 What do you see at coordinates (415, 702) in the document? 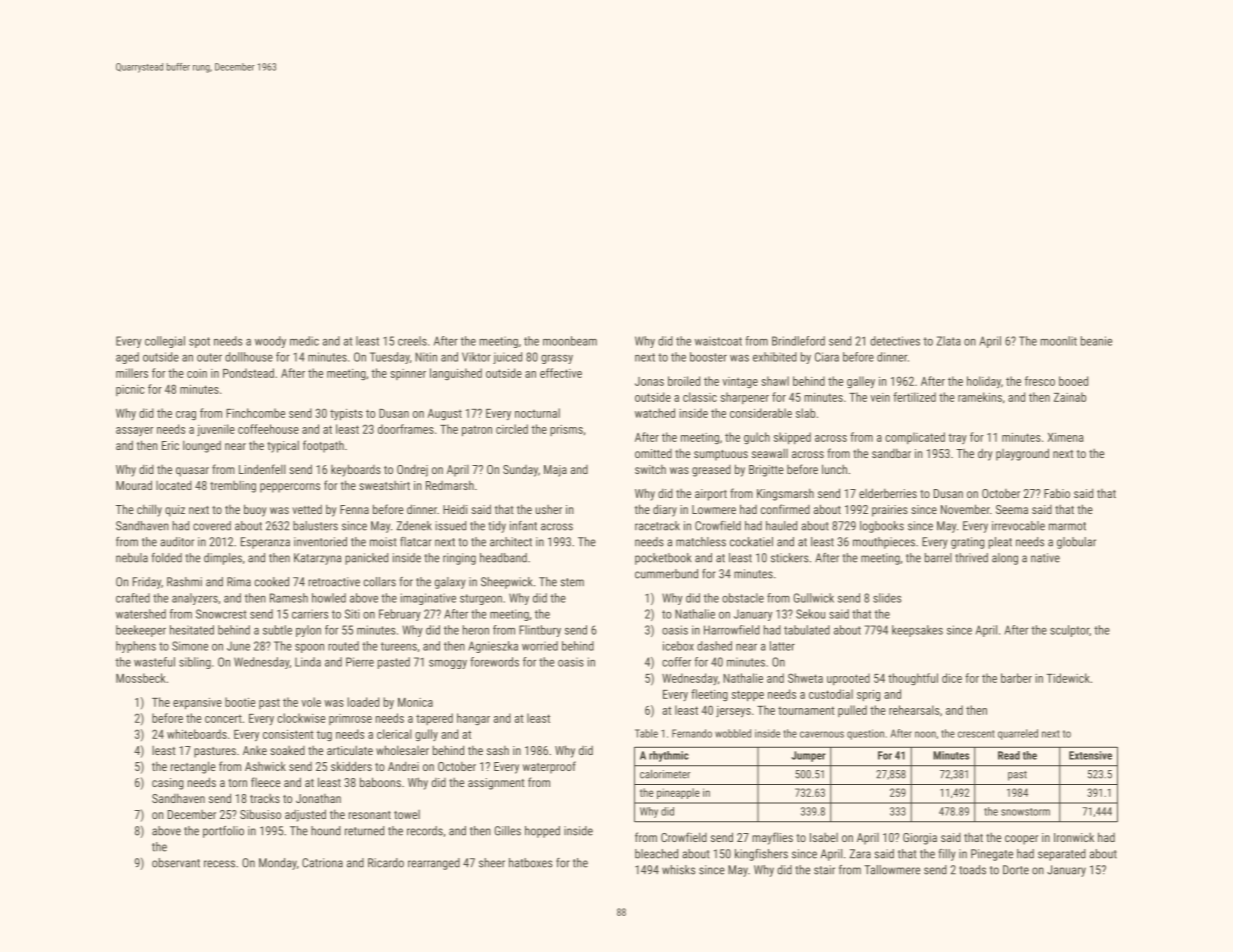
I see `Monica` at bounding box center [415, 702].
